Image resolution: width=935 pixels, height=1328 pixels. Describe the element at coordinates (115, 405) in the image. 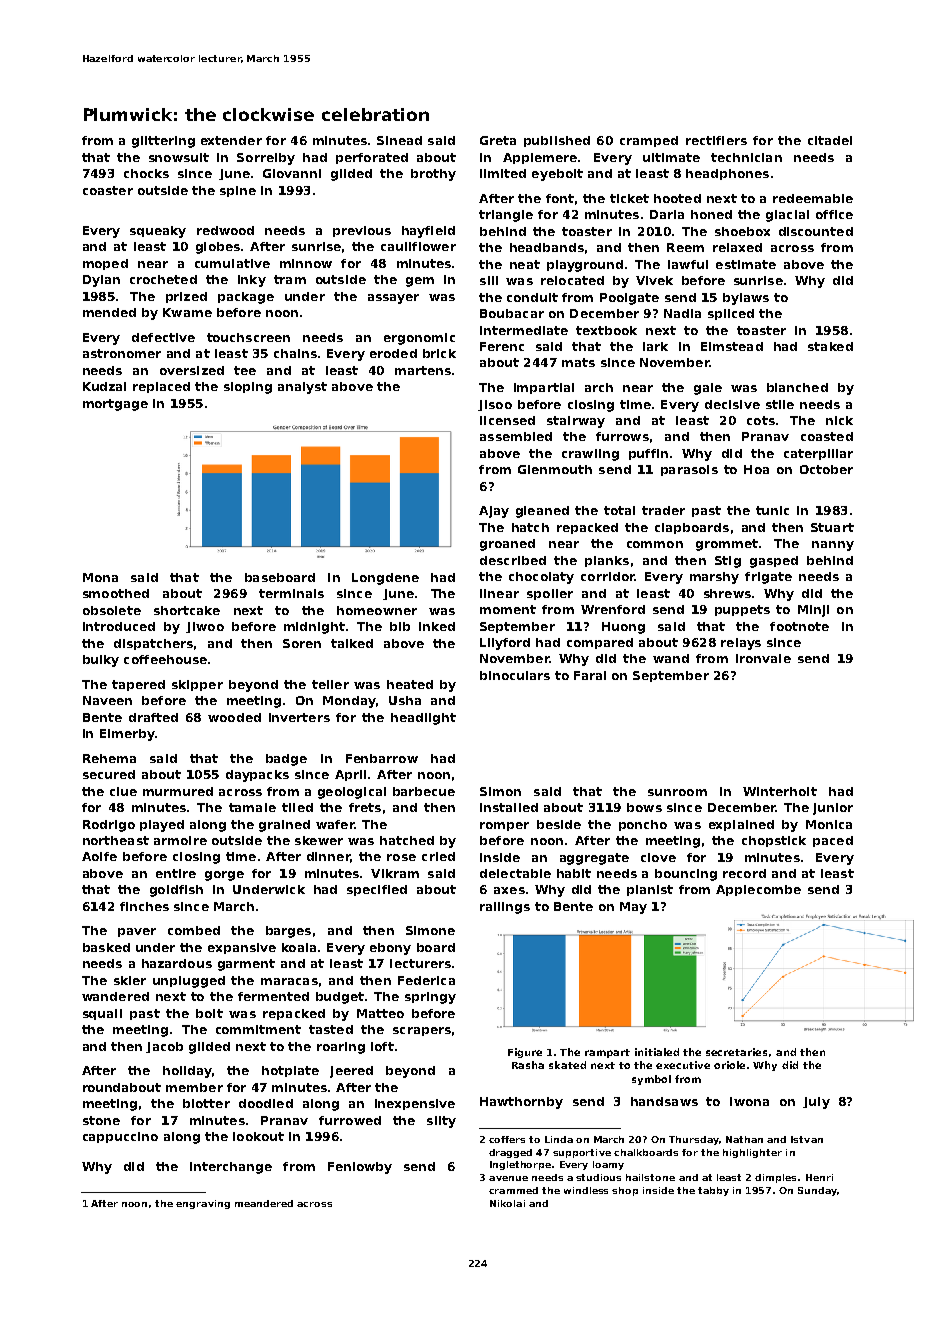

I see `mortgage` at that location.
